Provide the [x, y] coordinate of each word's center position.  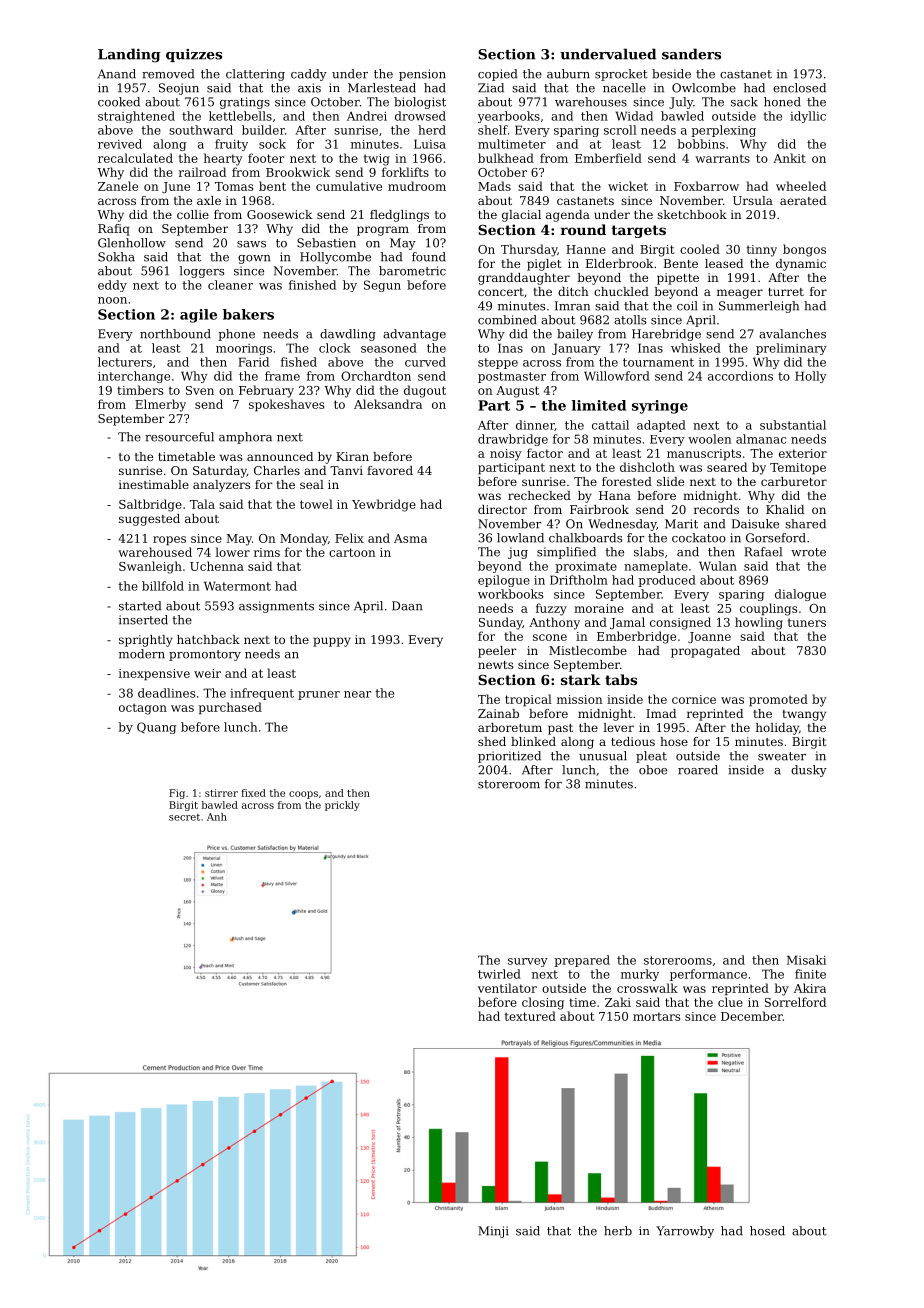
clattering [255, 75]
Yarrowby [685, 1232]
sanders [691, 54]
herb [618, 1231]
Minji [493, 1232]
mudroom [417, 186]
